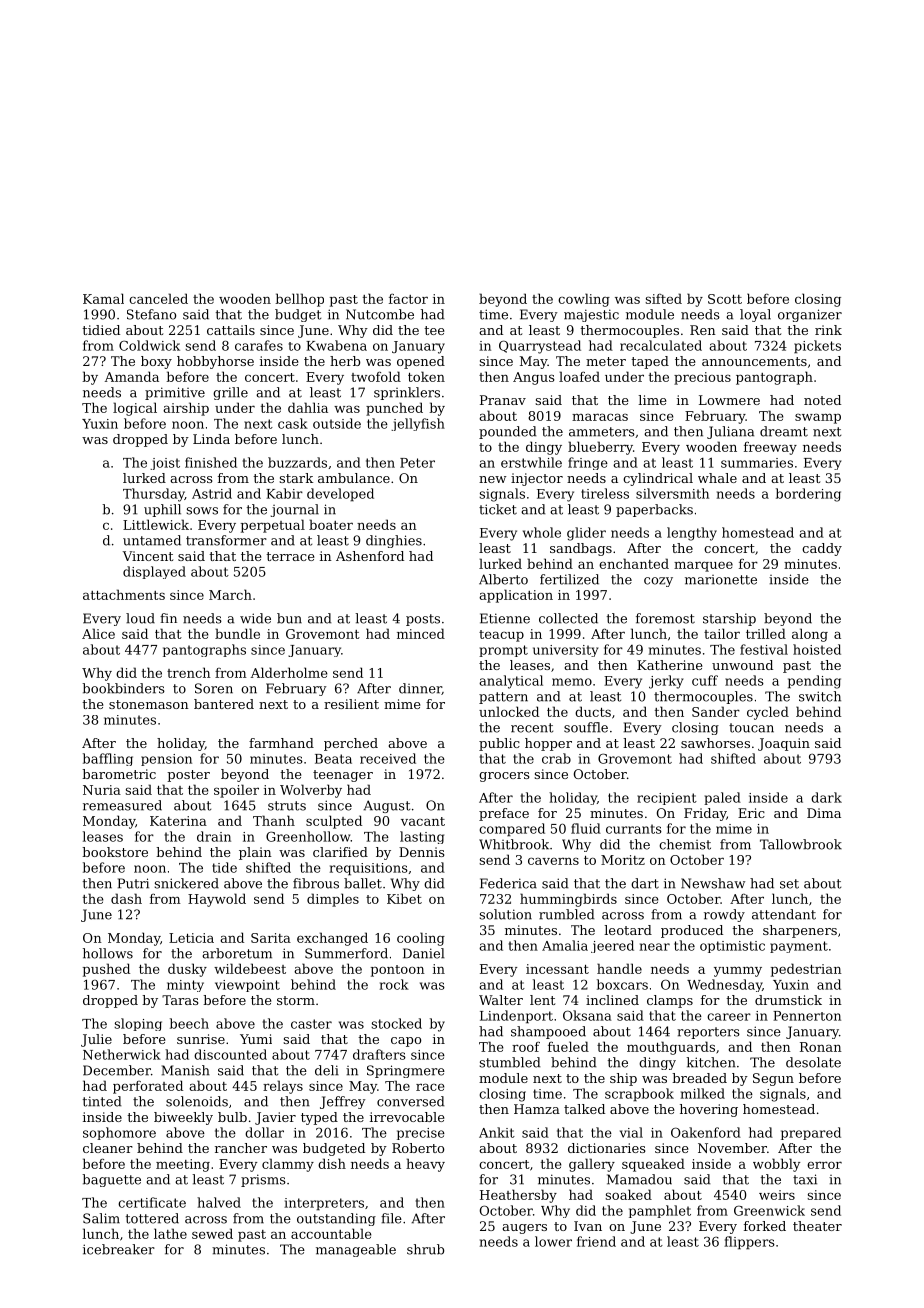 The width and height of the image is (924, 1308). Describe the element at coordinates (187, 970) in the image. I see `dusky` at that location.
